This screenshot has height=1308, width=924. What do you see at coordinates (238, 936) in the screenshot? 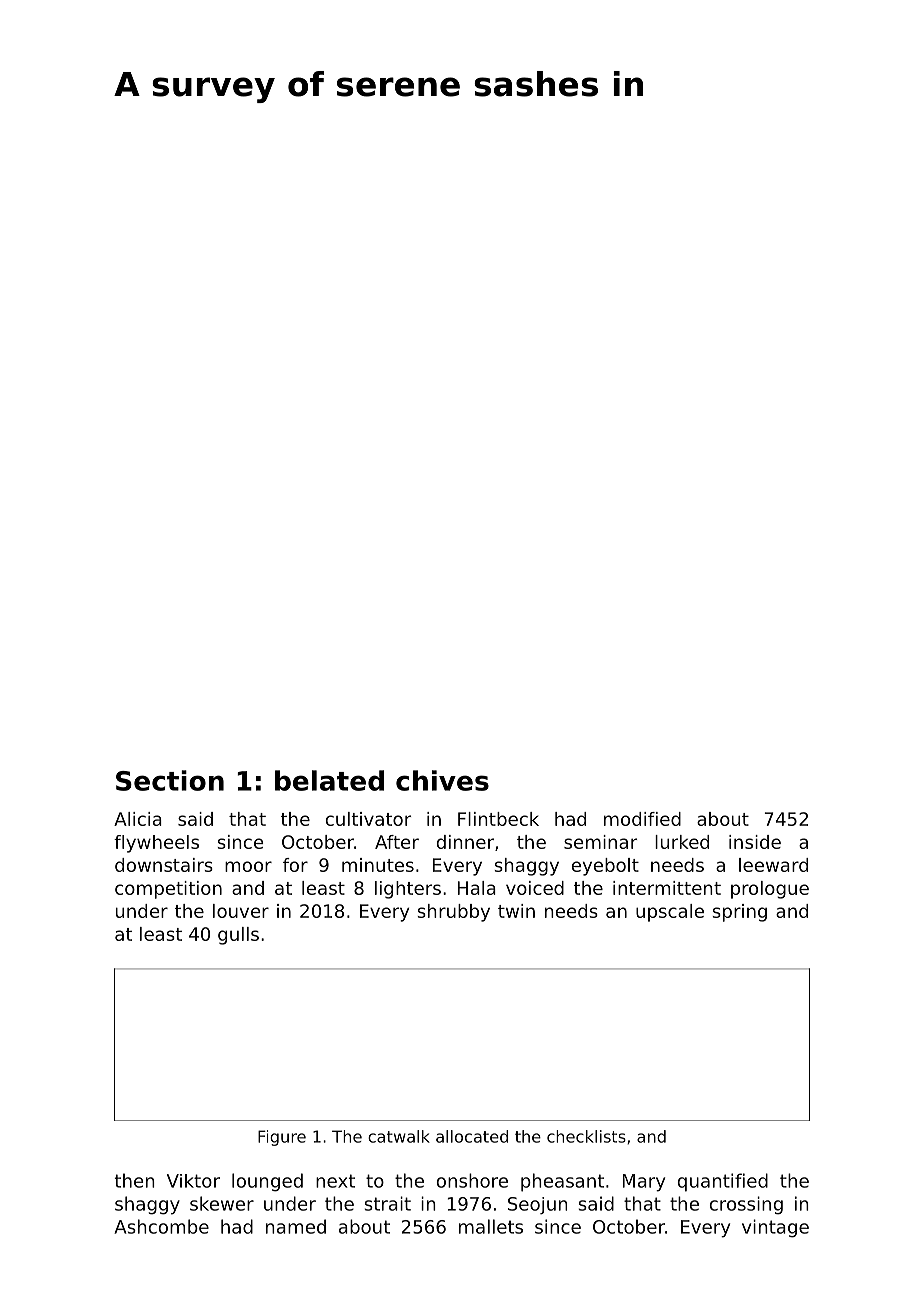
I see `gulls` at bounding box center [238, 936].
